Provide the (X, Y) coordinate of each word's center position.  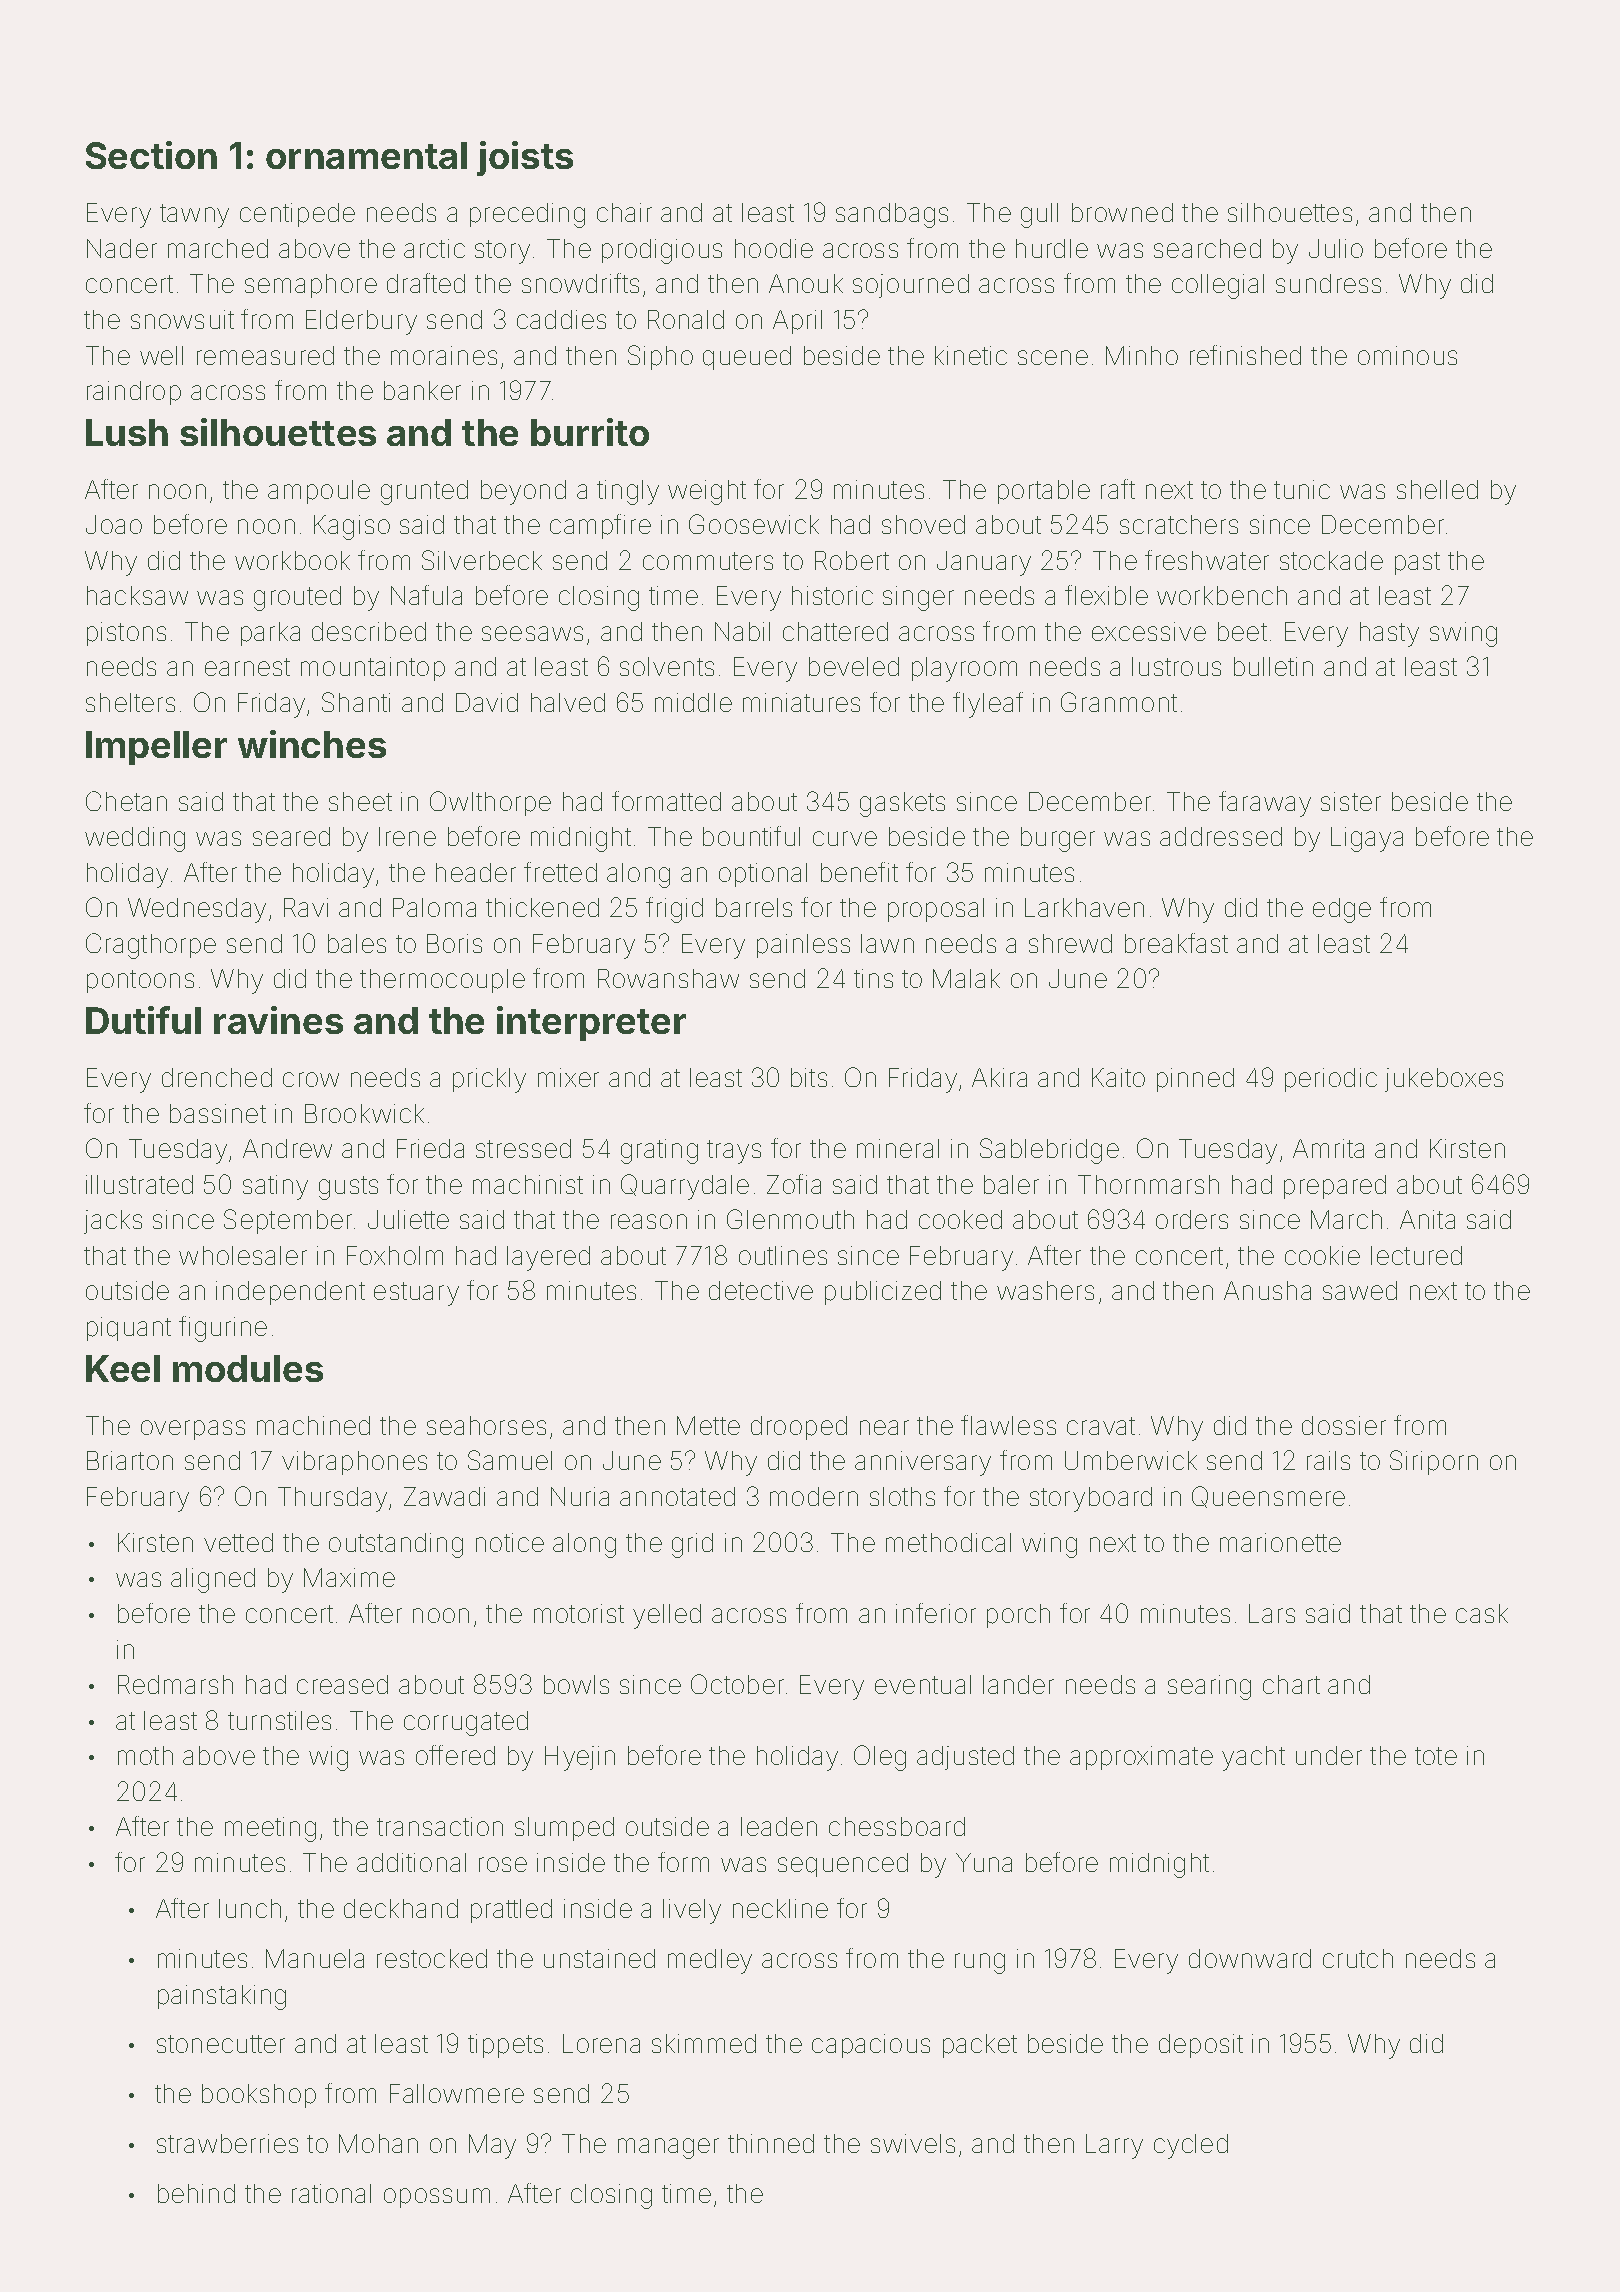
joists (525, 158)
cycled (1191, 2146)
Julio (1336, 248)
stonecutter (221, 2044)
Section (151, 155)
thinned (771, 2143)
